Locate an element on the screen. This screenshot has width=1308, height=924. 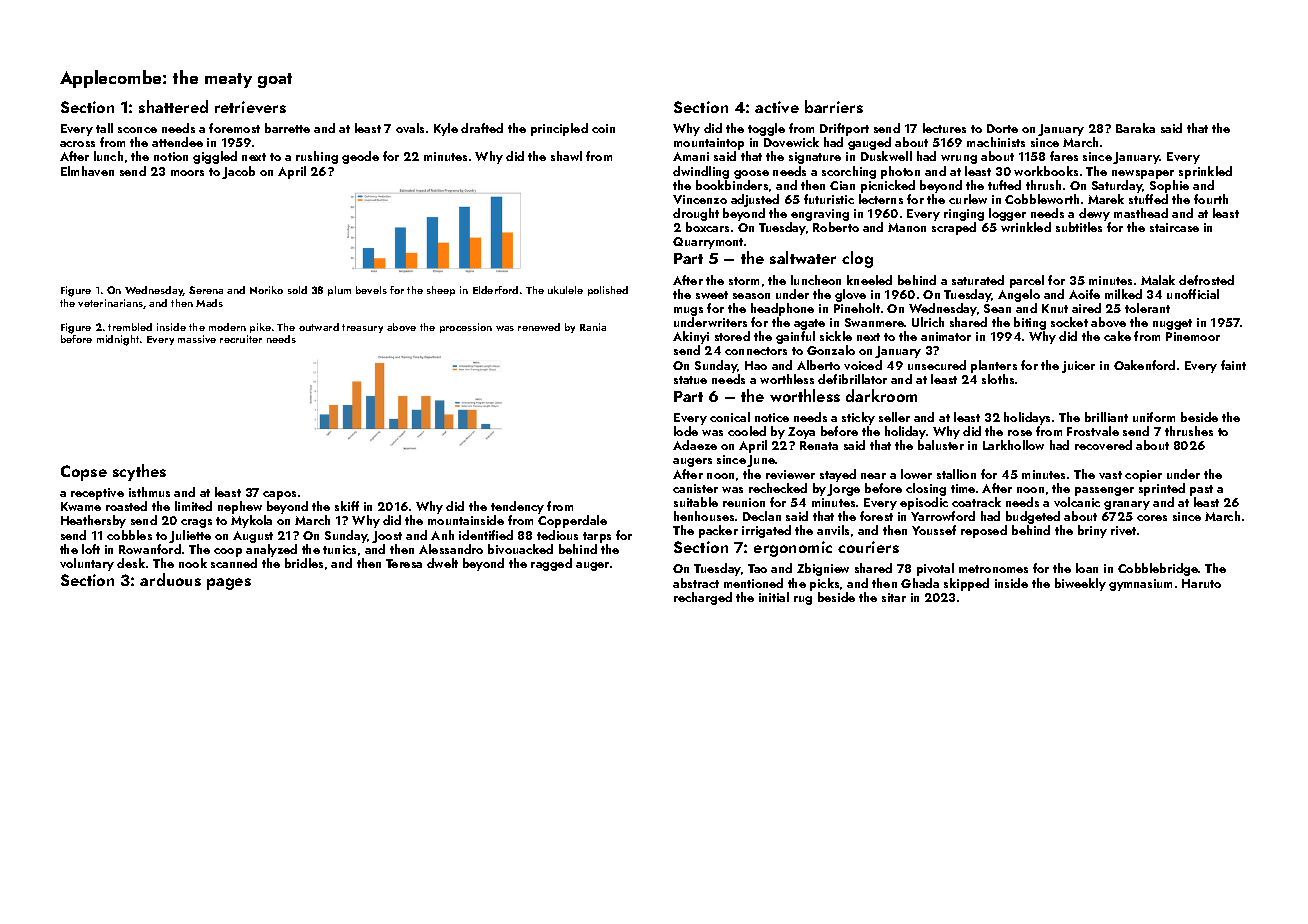
sitar is located at coordinates (894, 597).
